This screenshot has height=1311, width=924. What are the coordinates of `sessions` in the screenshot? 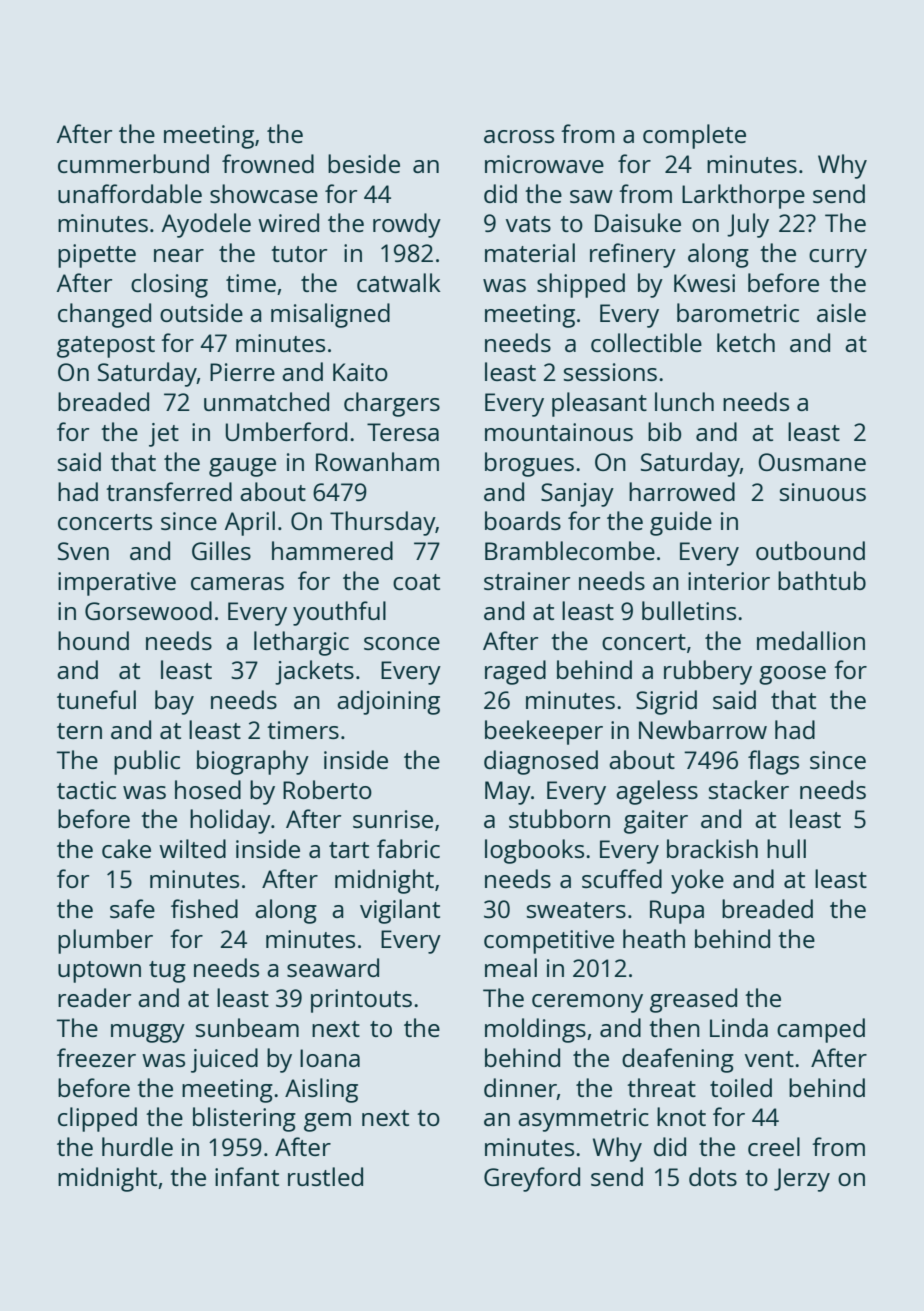 It's located at (610, 372).
